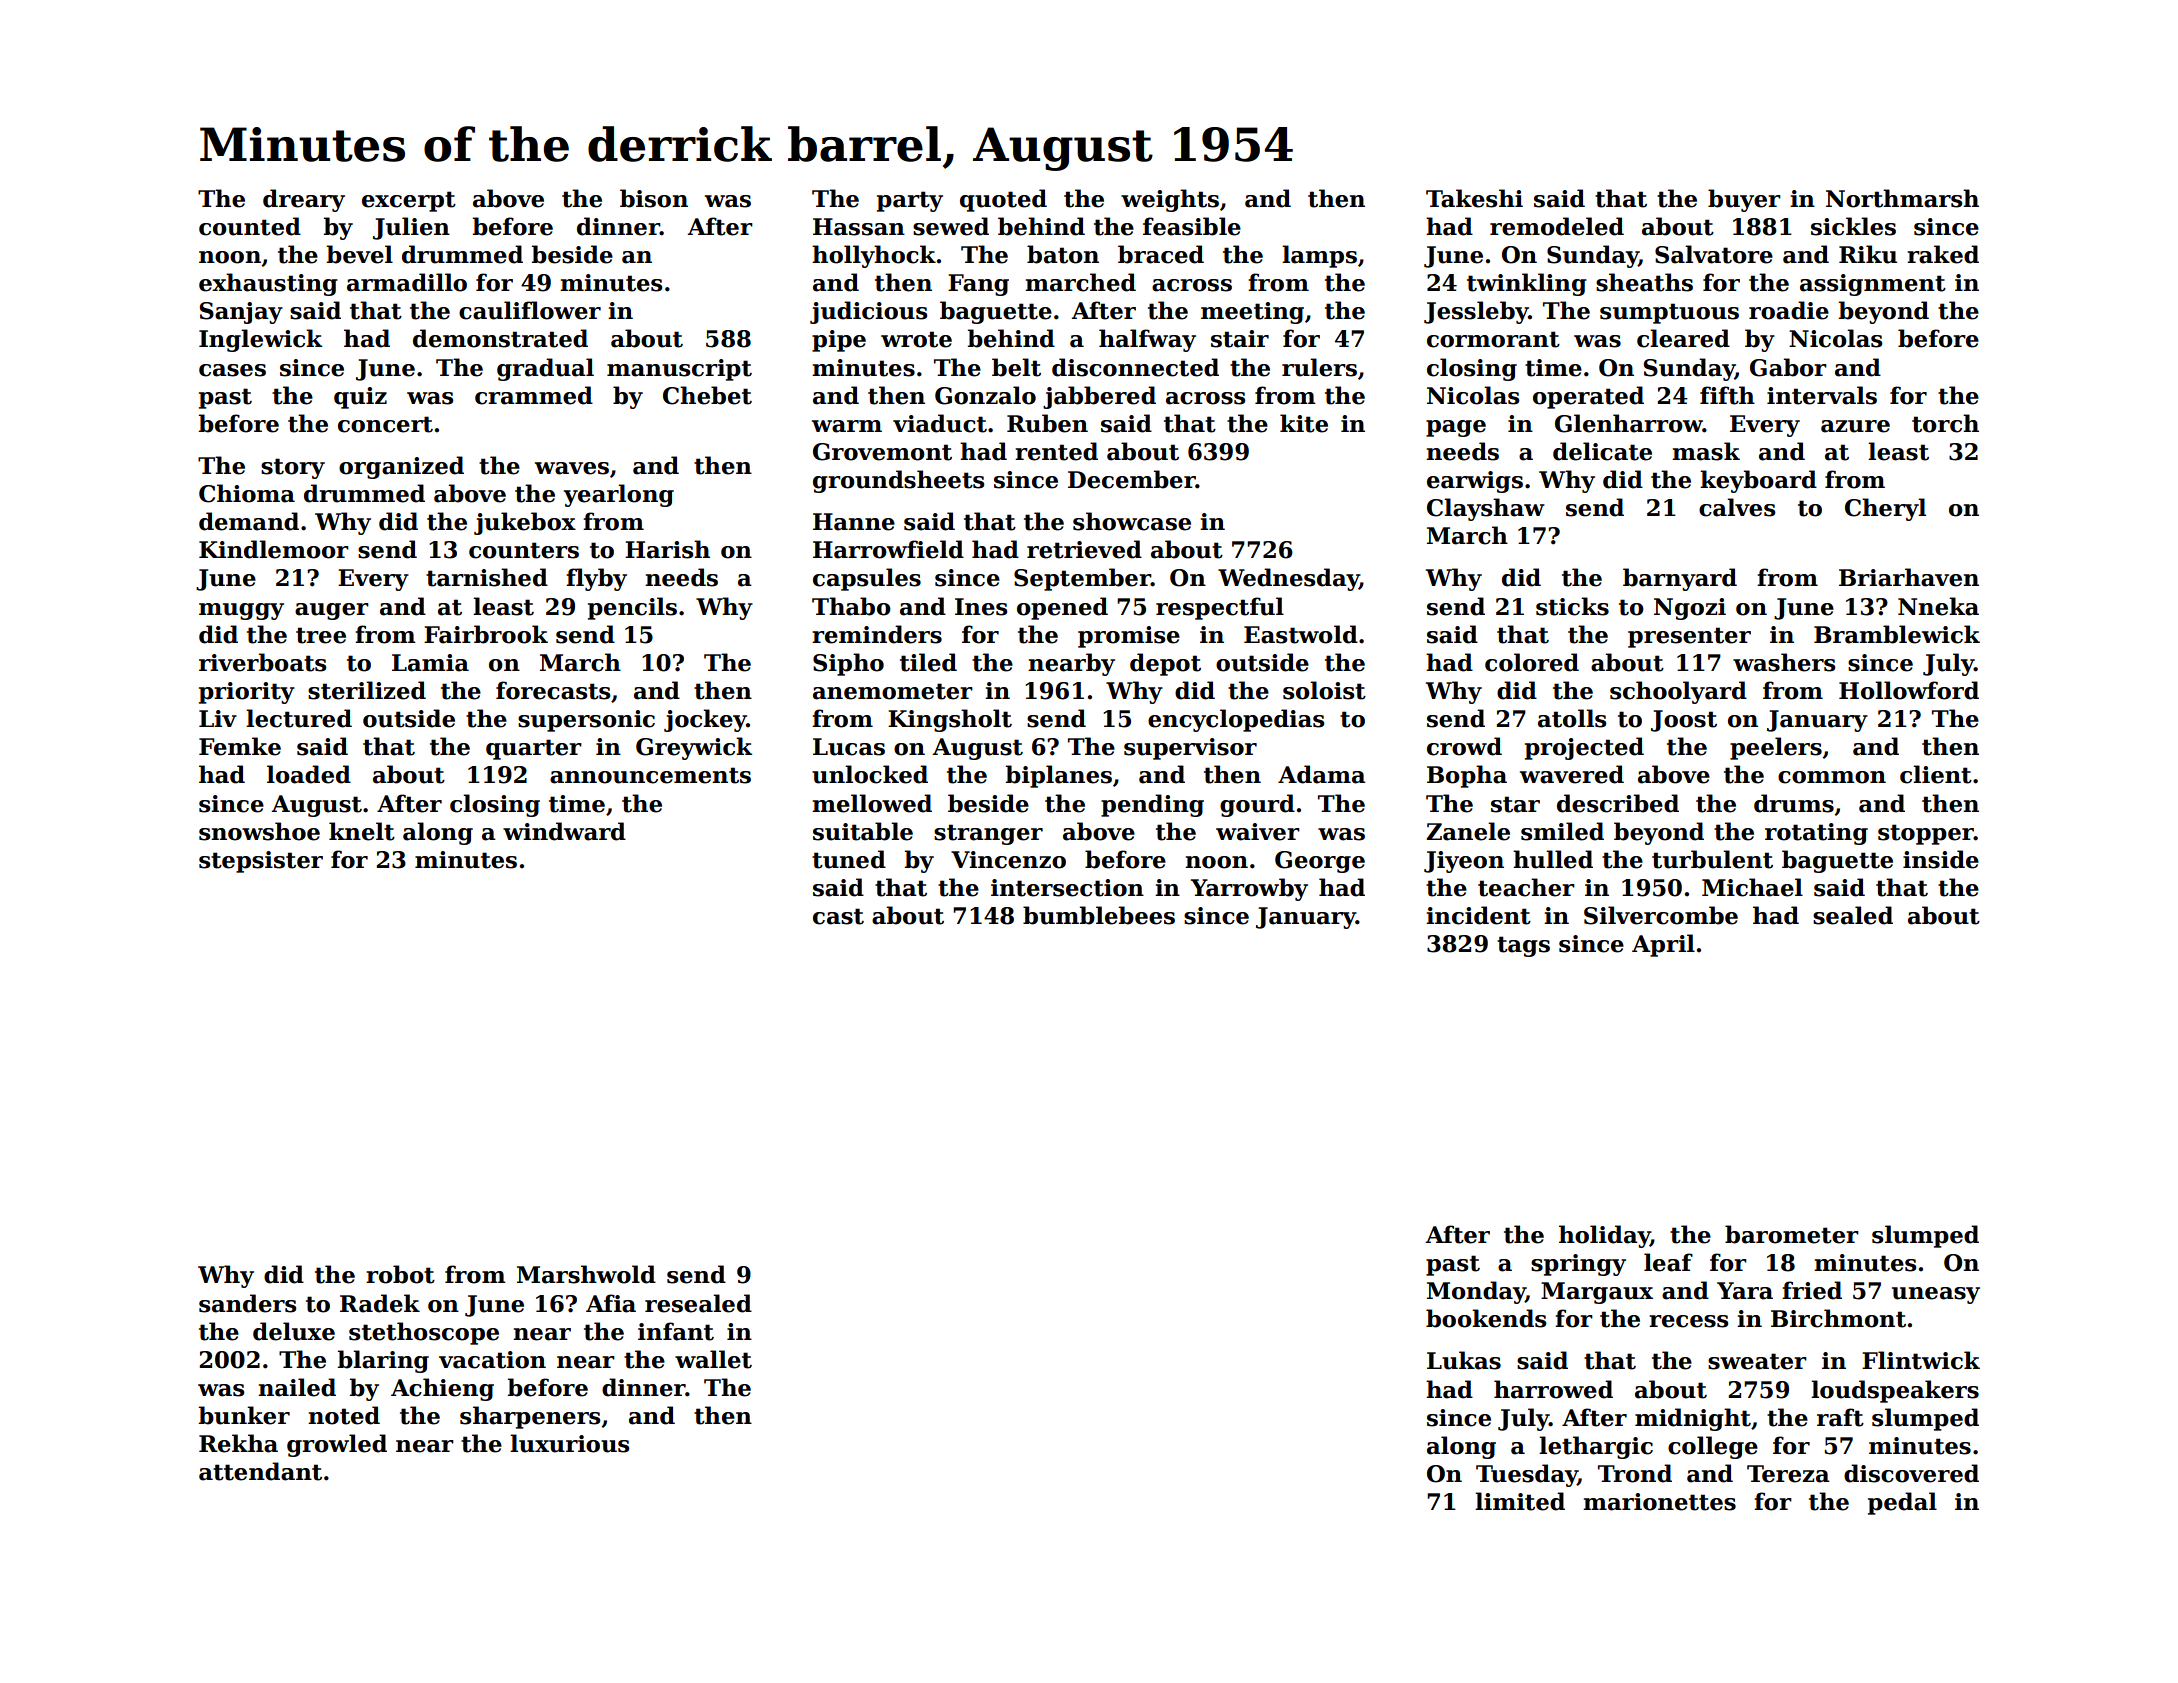 This page has width=2178, height=1683. Describe the element at coordinates (250, 226) in the page. I see `counted` at that location.
